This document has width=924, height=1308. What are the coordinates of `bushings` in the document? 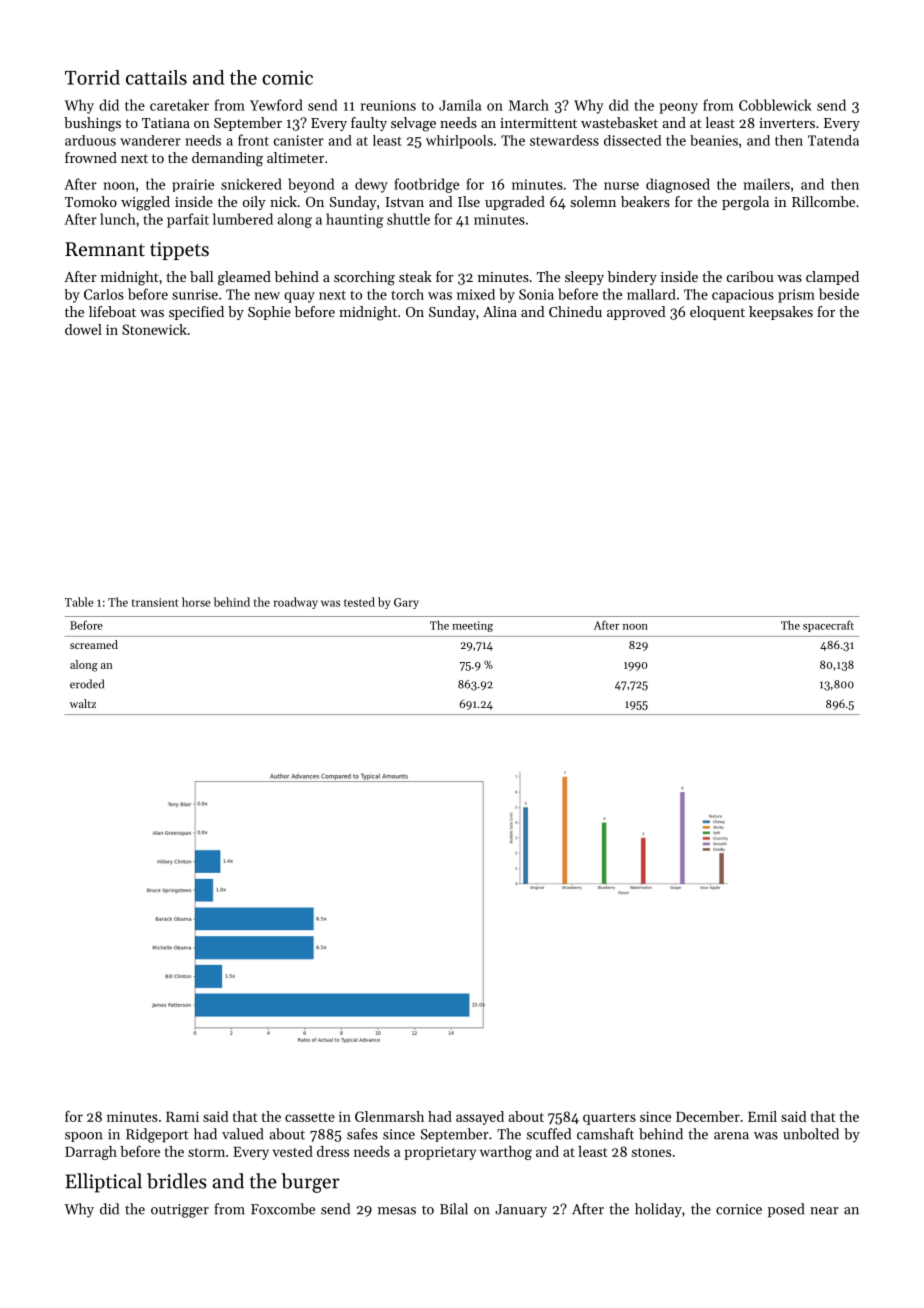 It's located at (92, 124).
